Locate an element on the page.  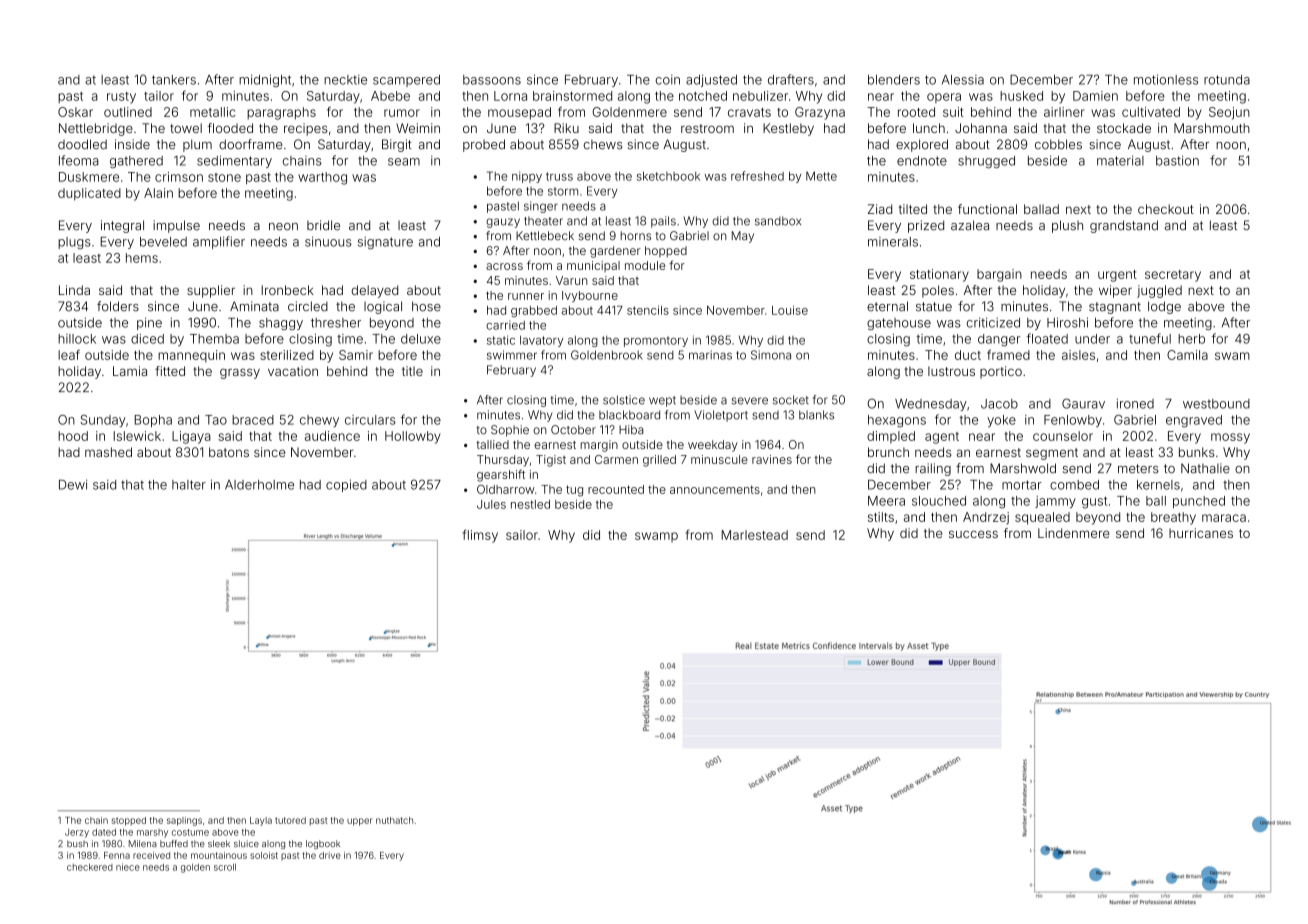
Aminata is located at coordinates (254, 306).
